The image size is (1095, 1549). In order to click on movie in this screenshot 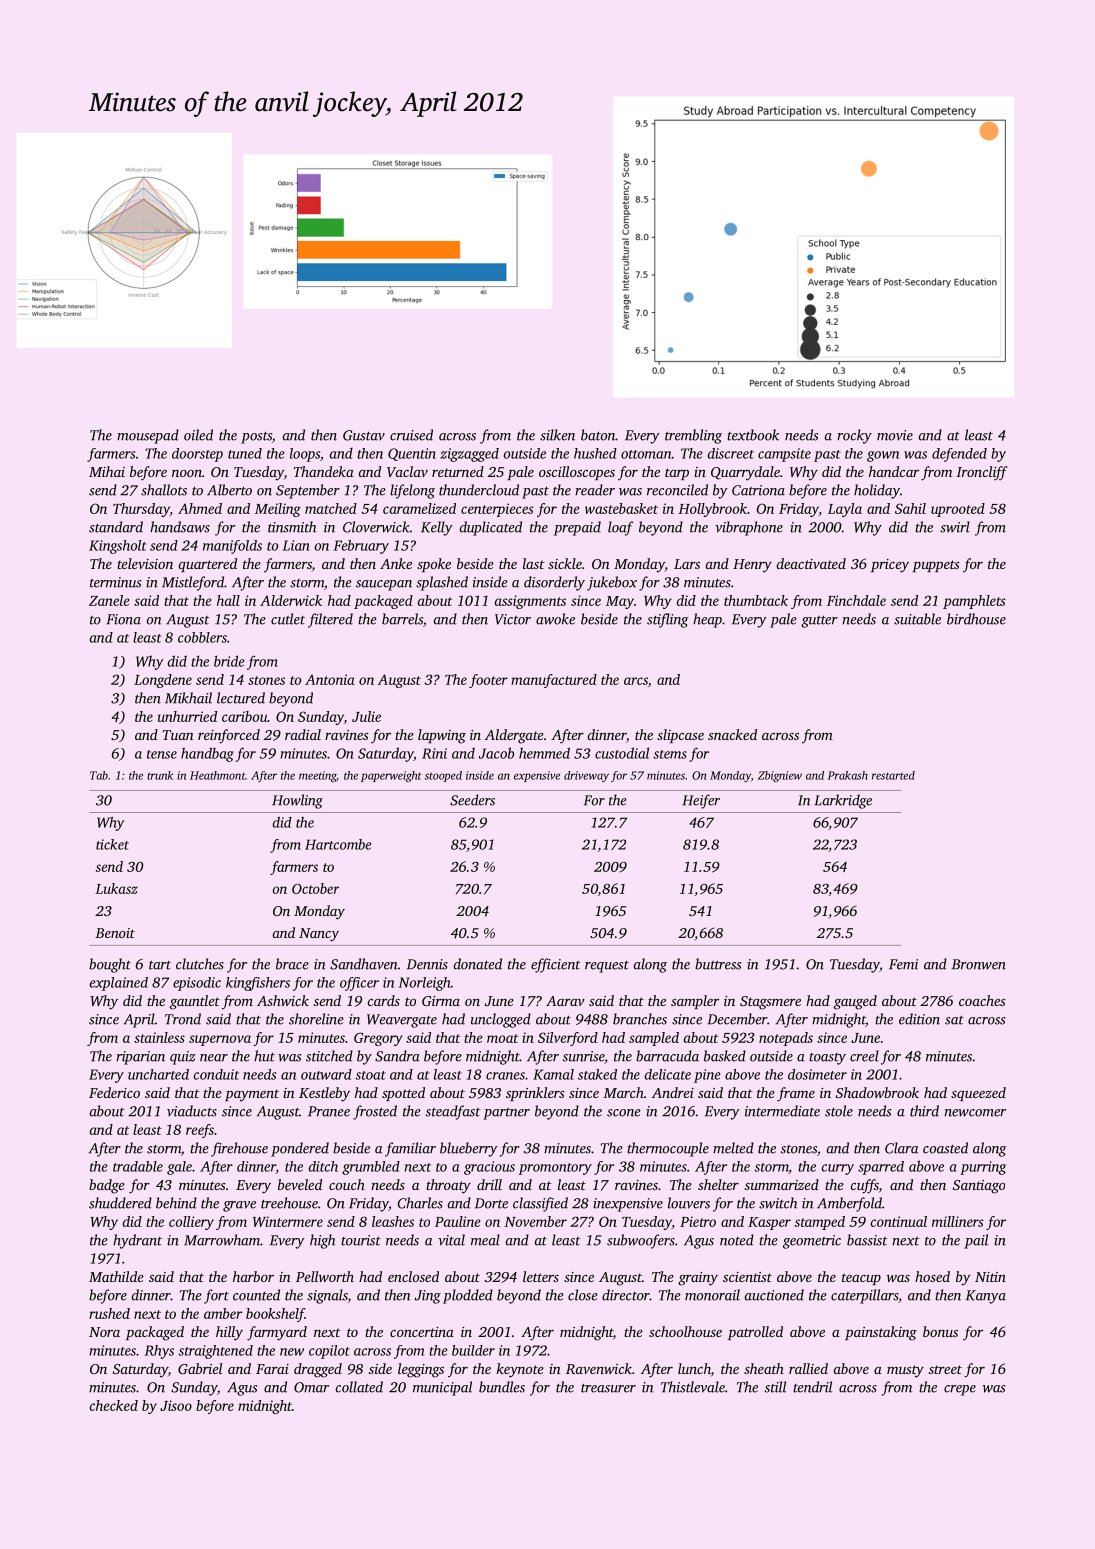, I will do `click(895, 435)`.
